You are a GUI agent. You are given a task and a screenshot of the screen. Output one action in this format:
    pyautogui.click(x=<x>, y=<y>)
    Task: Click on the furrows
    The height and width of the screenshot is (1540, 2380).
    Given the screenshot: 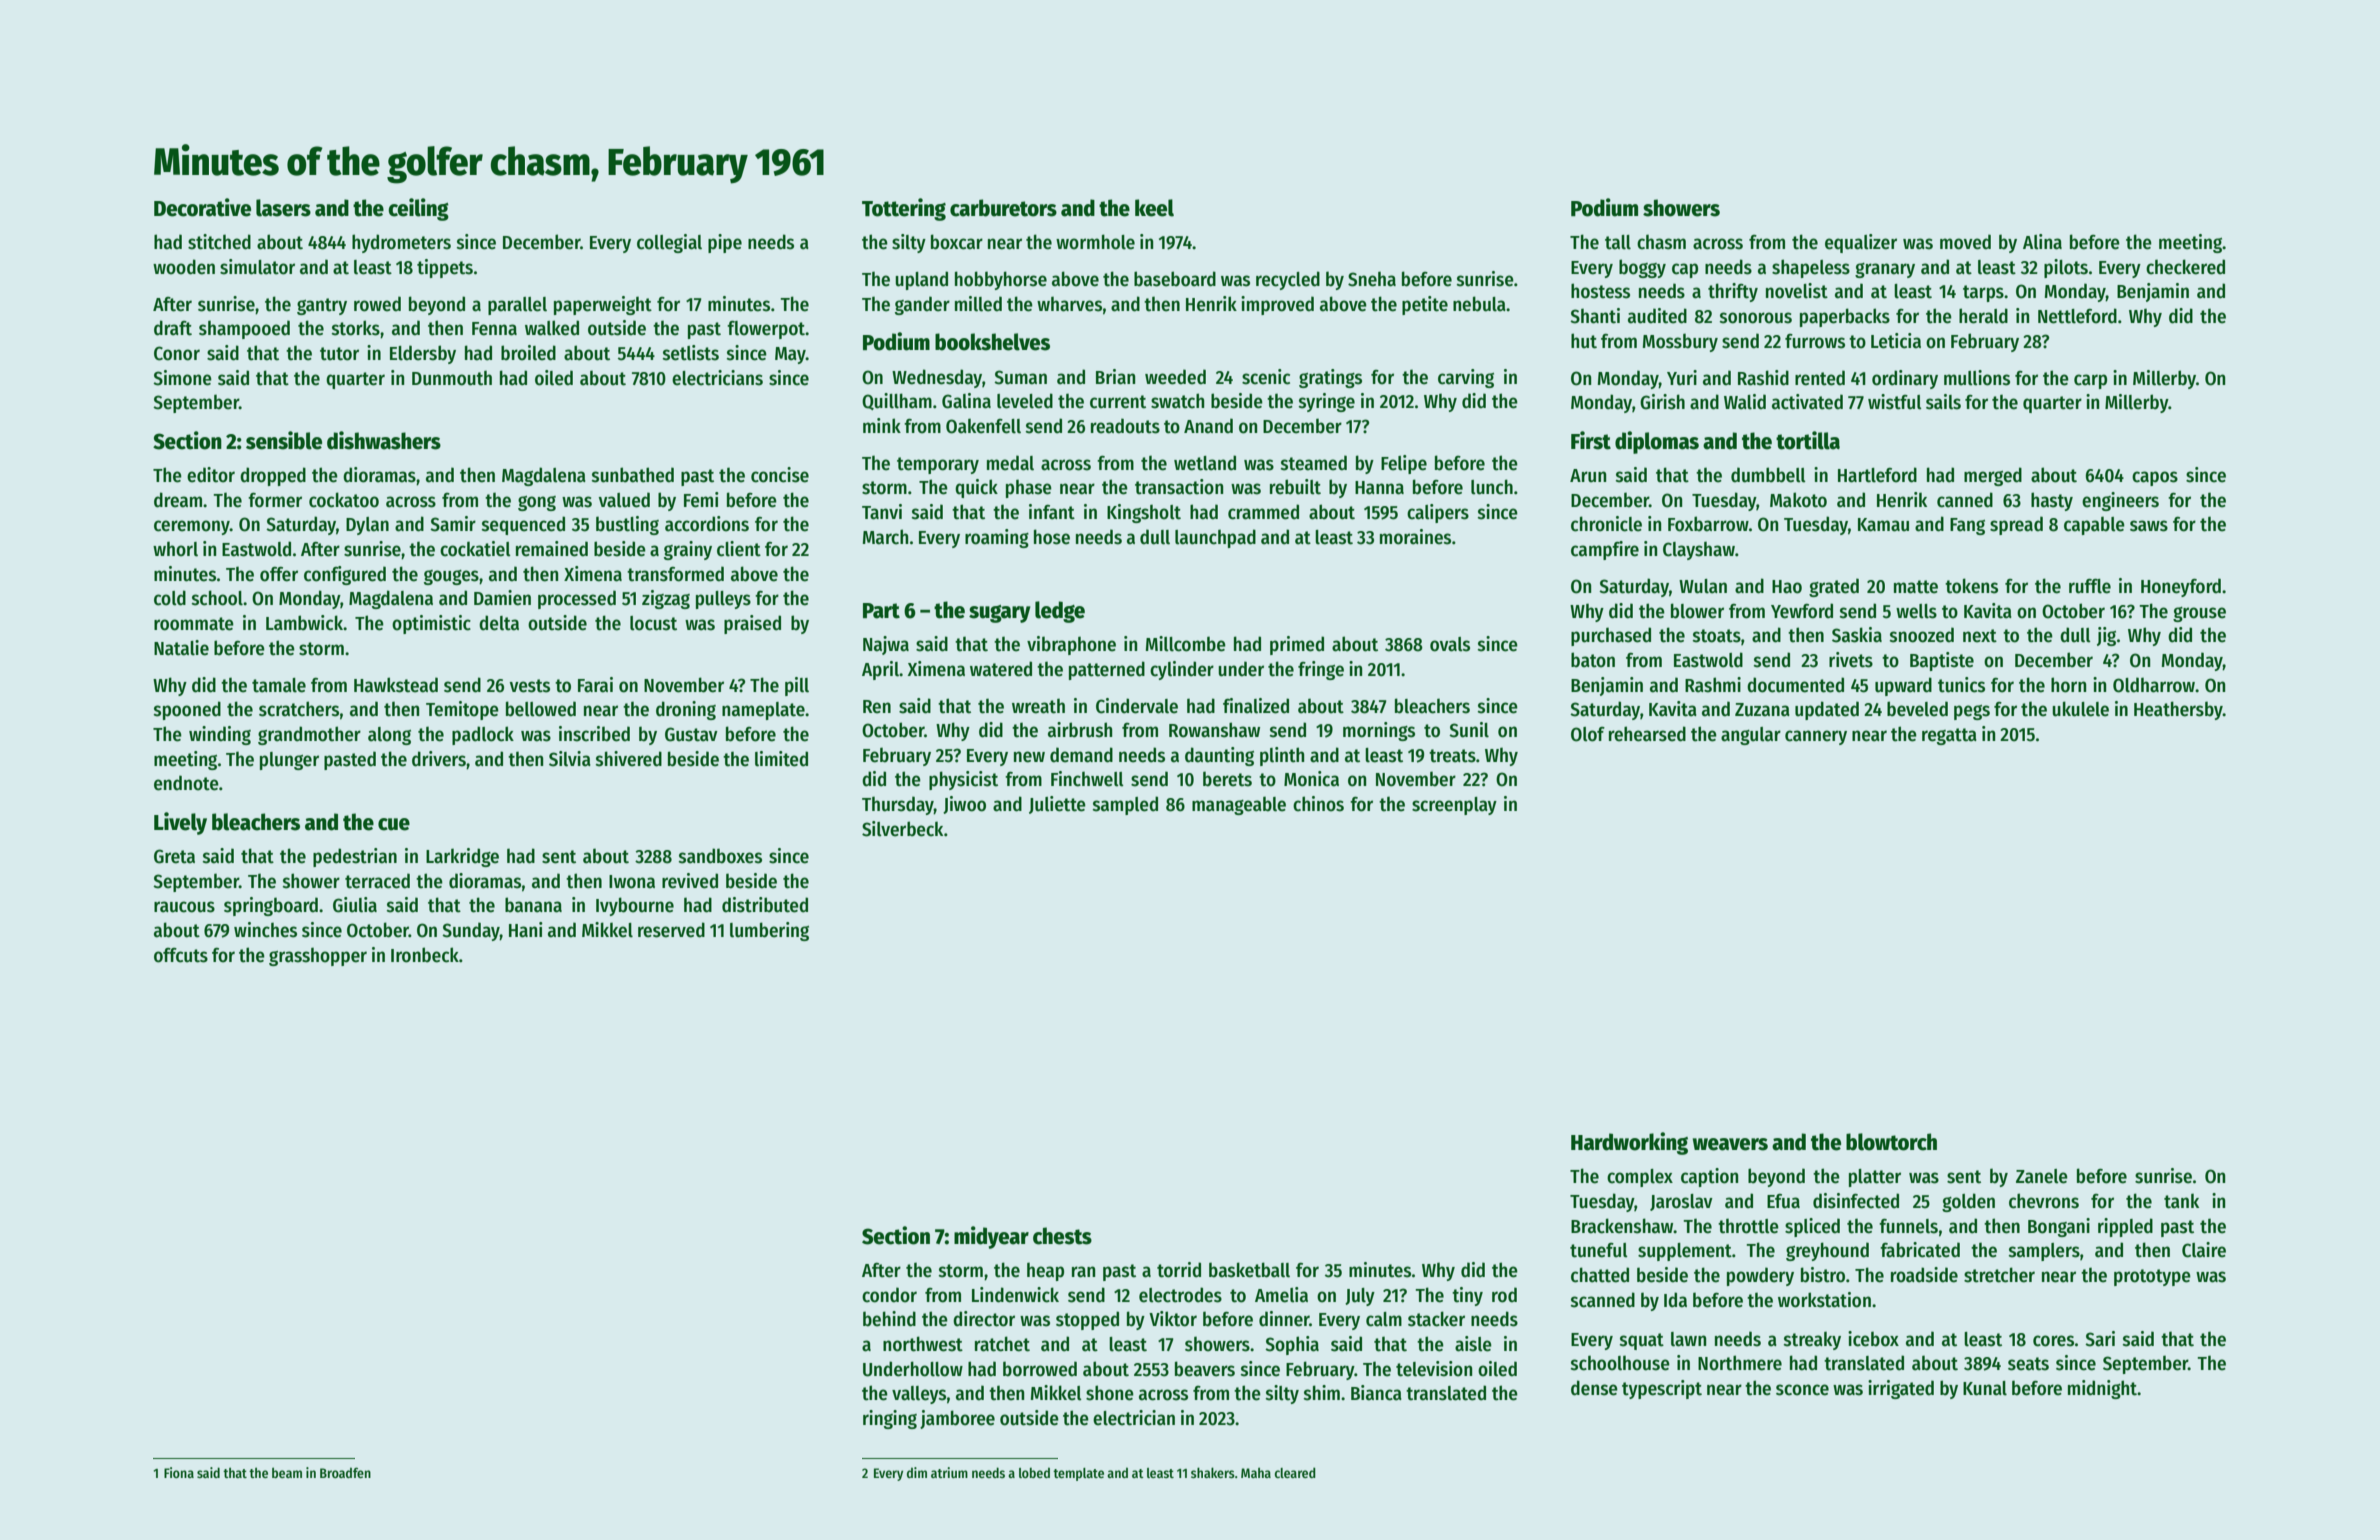 What is the action you would take?
    pyautogui.click(x=1815, y=341)
